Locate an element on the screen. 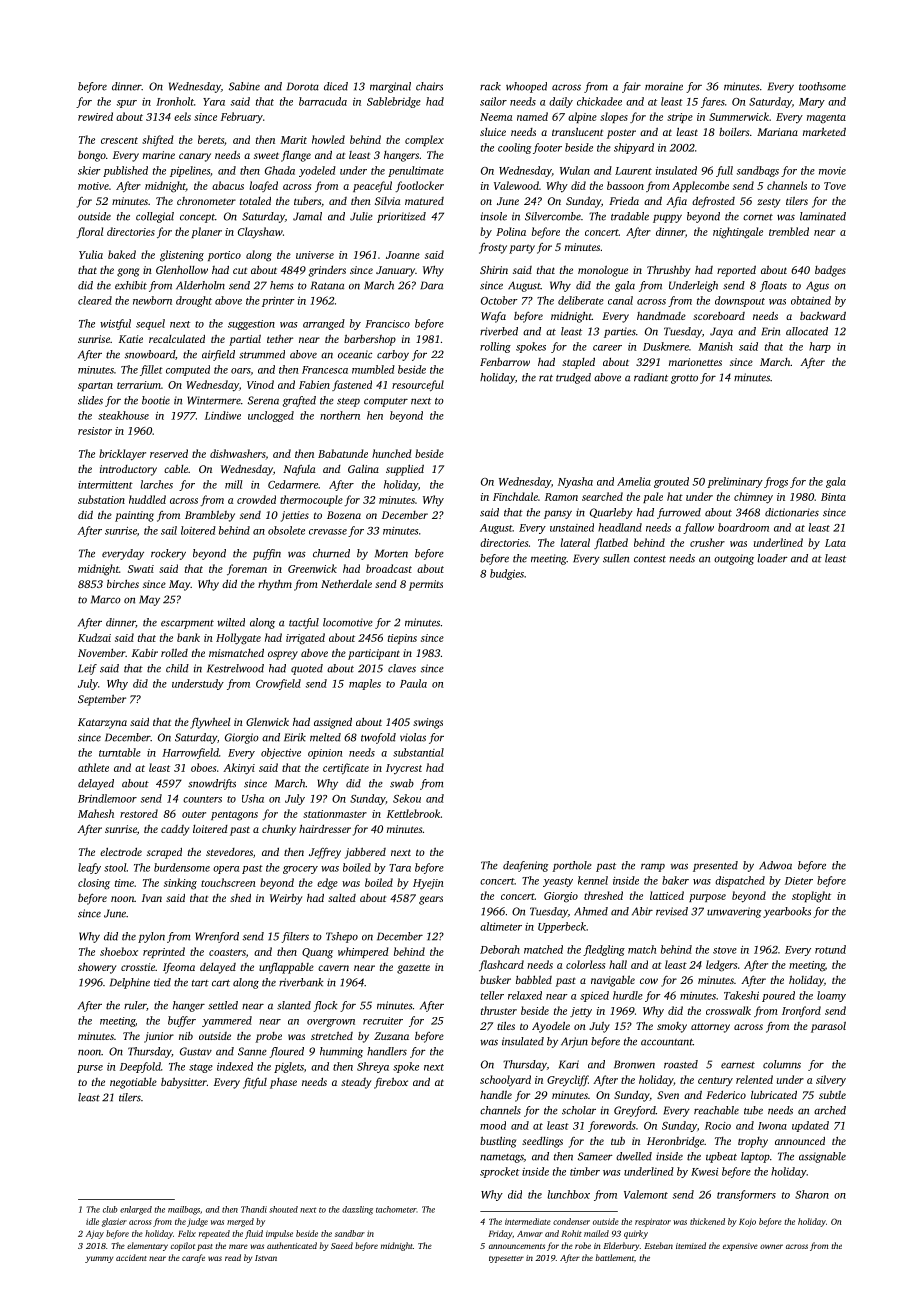  wistful is located at coordinates (115, 324).
